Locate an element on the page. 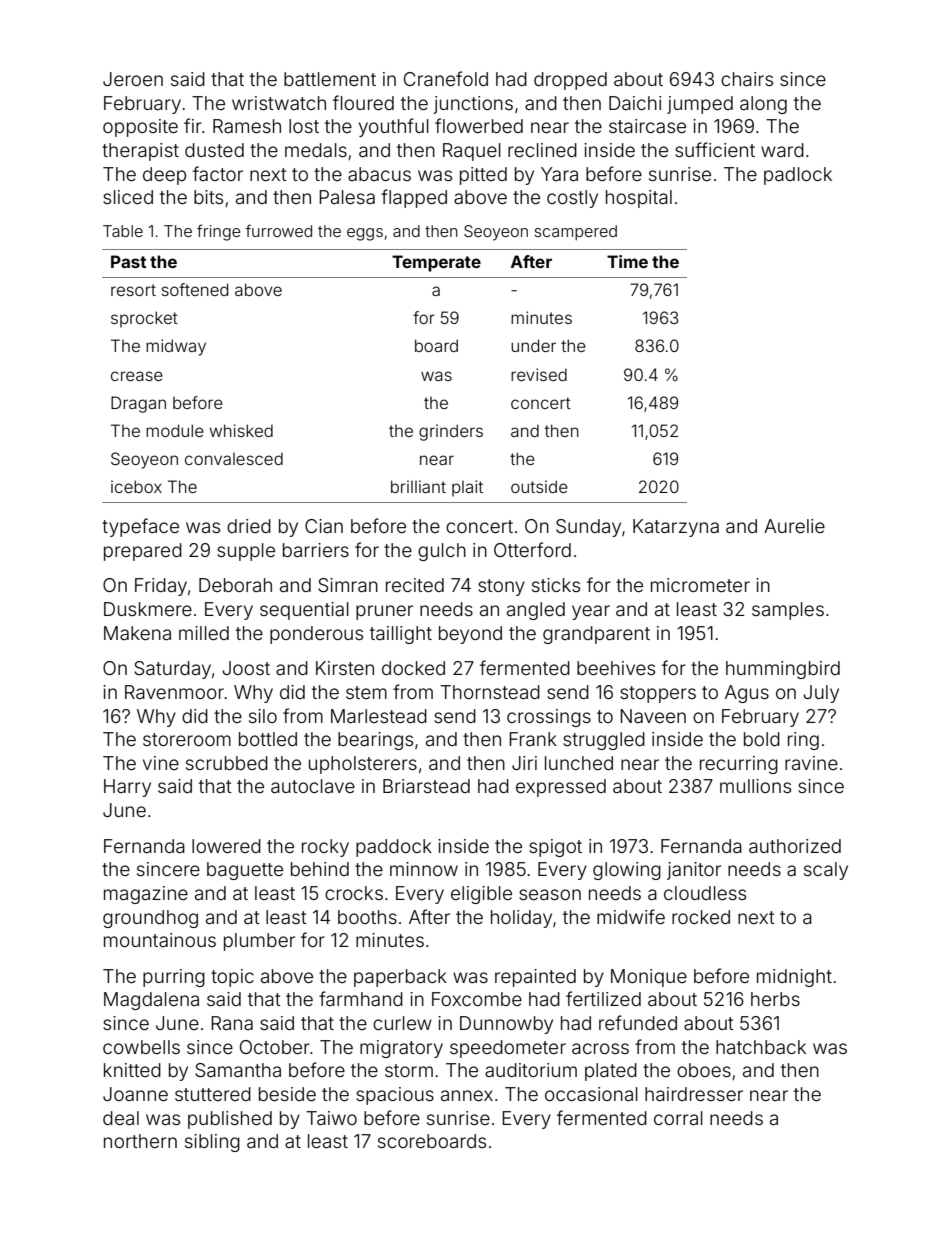 The width and height of the document is (952, 1233). Friday is located at coordinates (161, 587).
